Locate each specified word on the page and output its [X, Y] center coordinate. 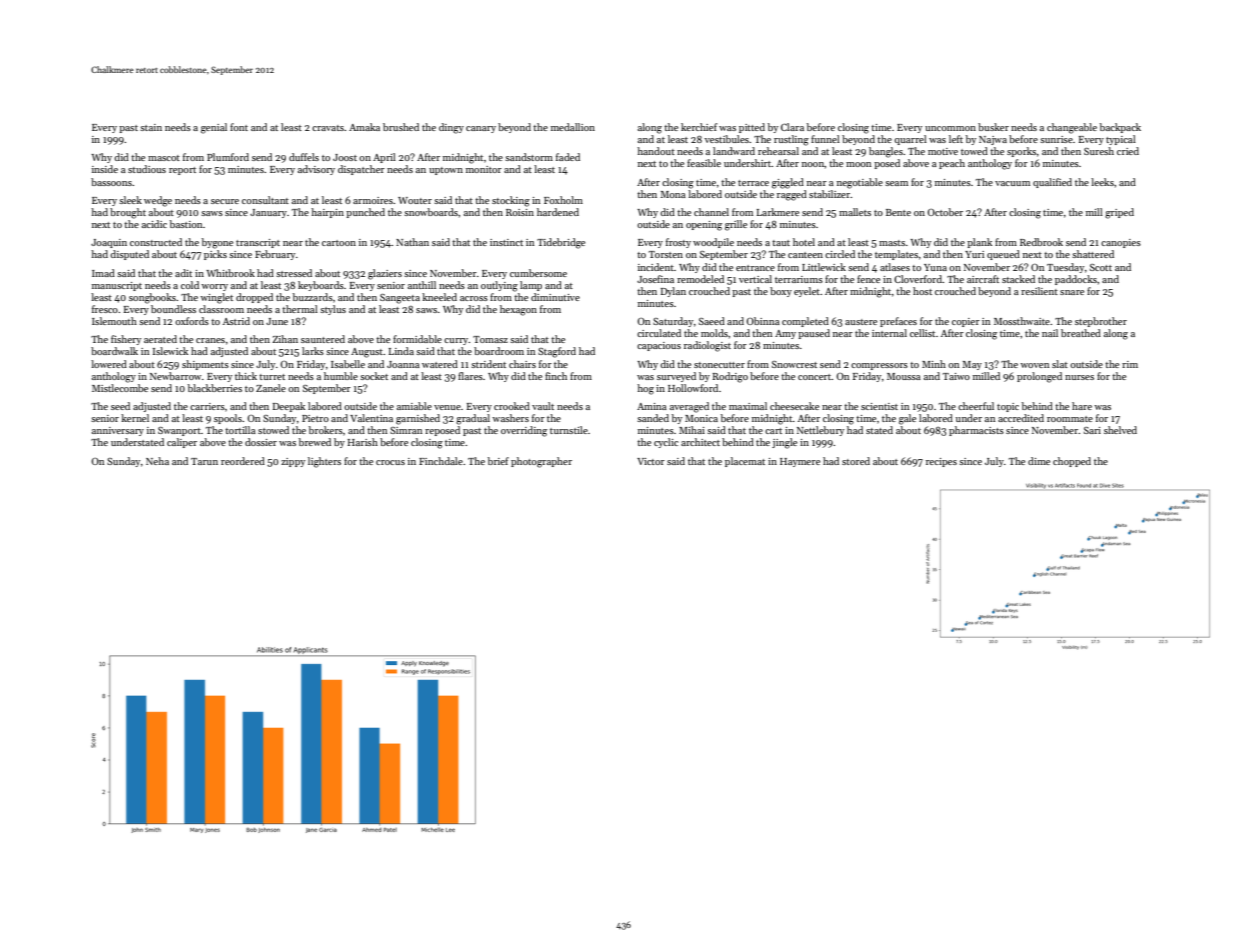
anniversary [118, 431]
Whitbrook [230, 273]
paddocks [1076, 280]
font [239, 127]
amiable [414, 406]
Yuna [935, 267]
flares [470, 376]
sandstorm [529, 157]
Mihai [692, 430]
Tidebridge [561, 243]
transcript [258, 243]
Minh [934, 364]
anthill [422, 285]
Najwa [993, 140]
